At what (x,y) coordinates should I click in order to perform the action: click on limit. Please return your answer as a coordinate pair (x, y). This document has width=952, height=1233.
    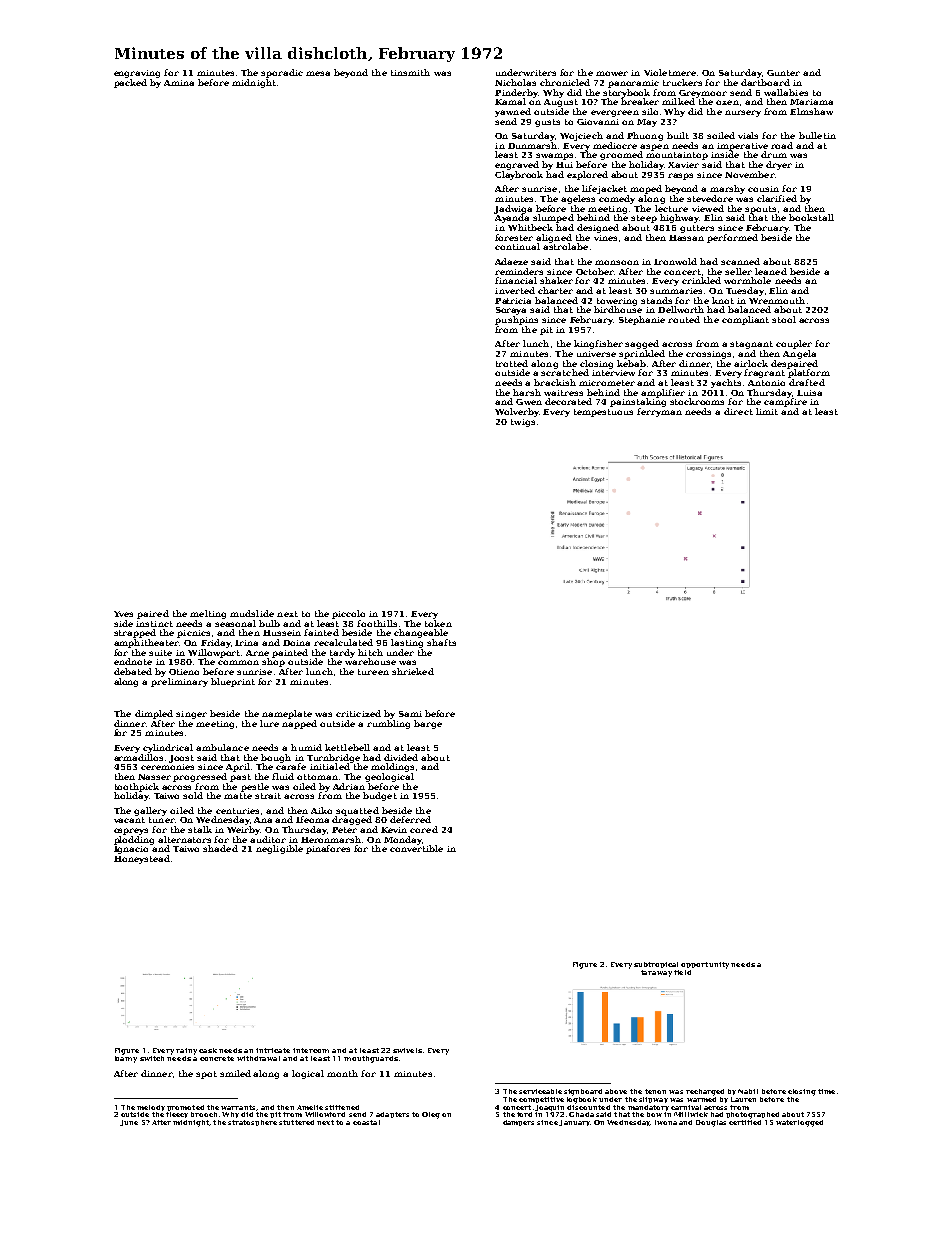
    Looking at the image, I should click on (767, 411).
